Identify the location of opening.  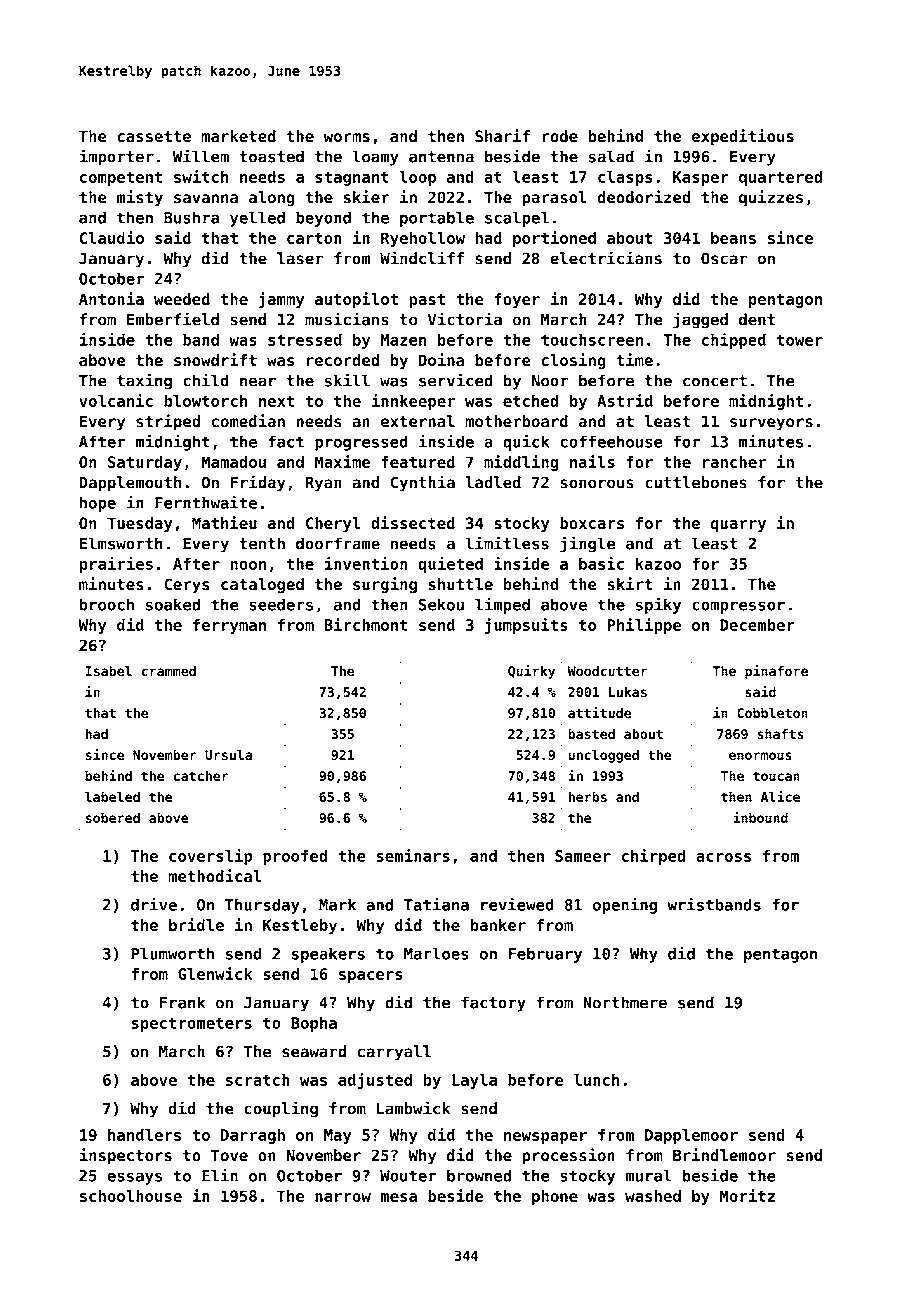
(625, 905).
